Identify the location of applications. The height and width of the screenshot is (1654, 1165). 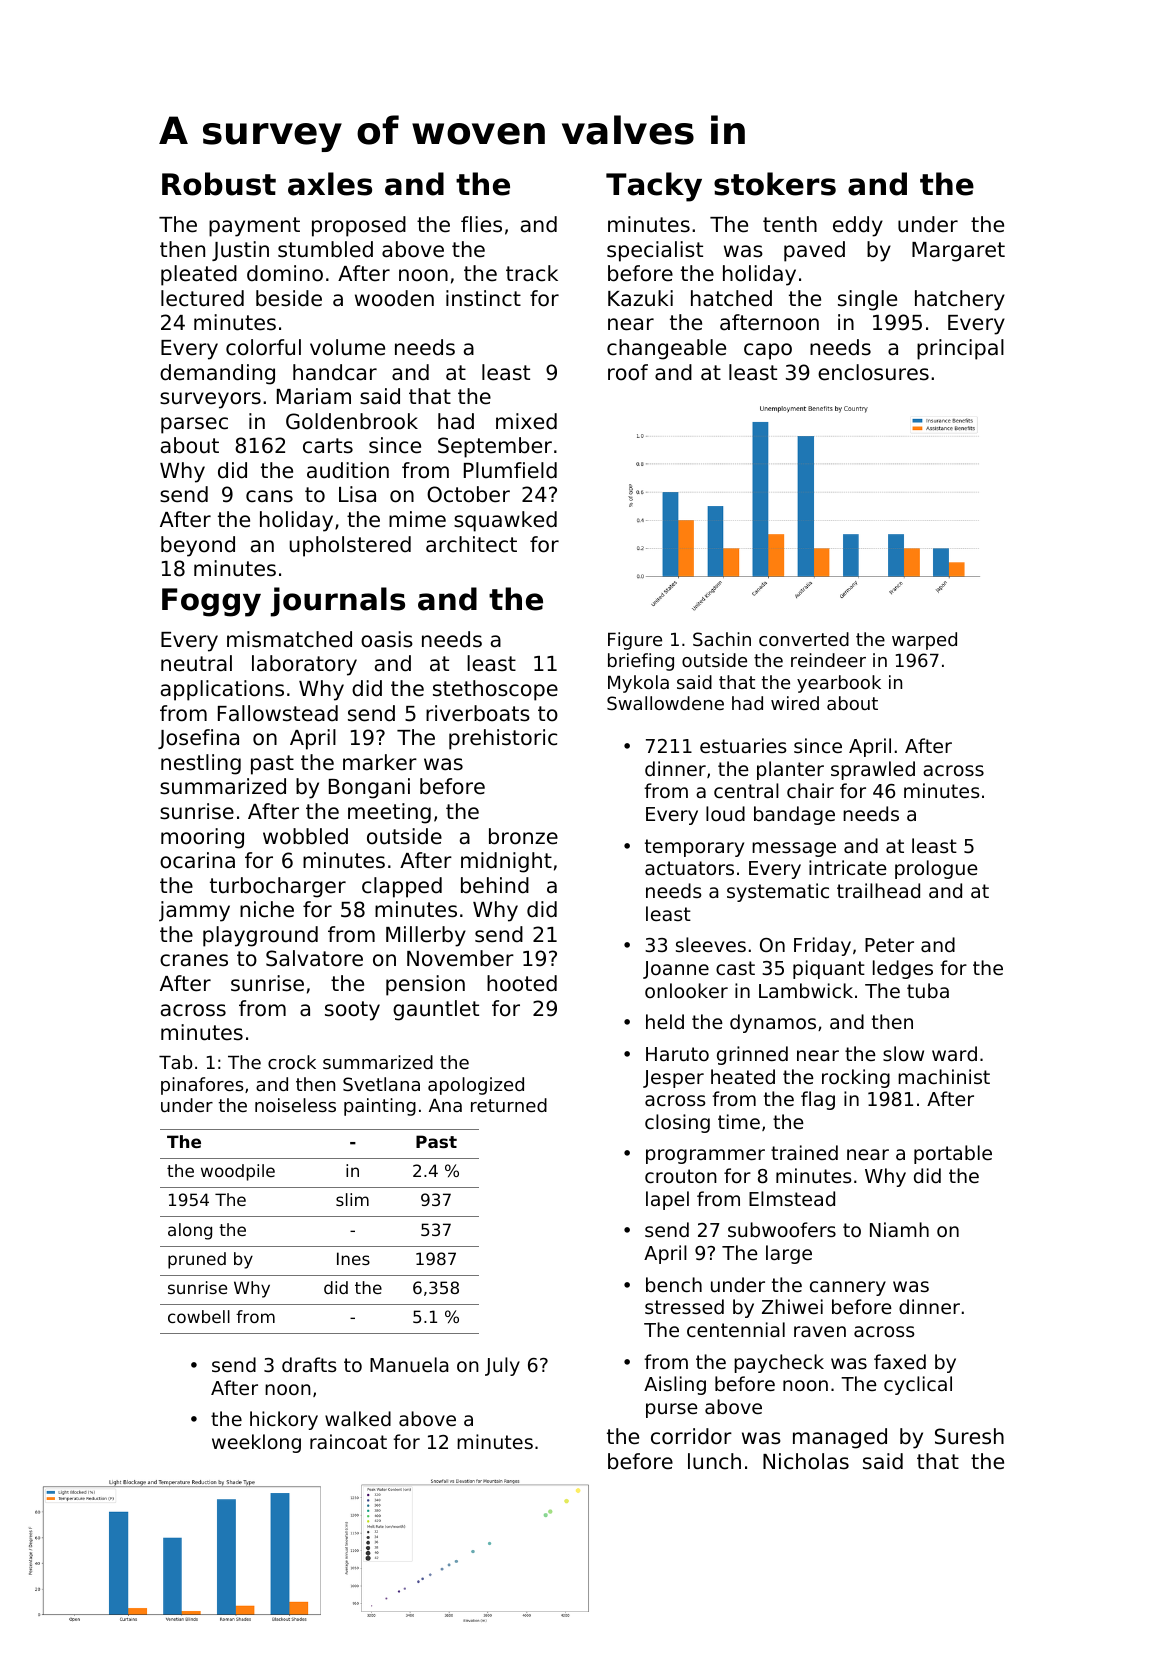
(222, 690).
